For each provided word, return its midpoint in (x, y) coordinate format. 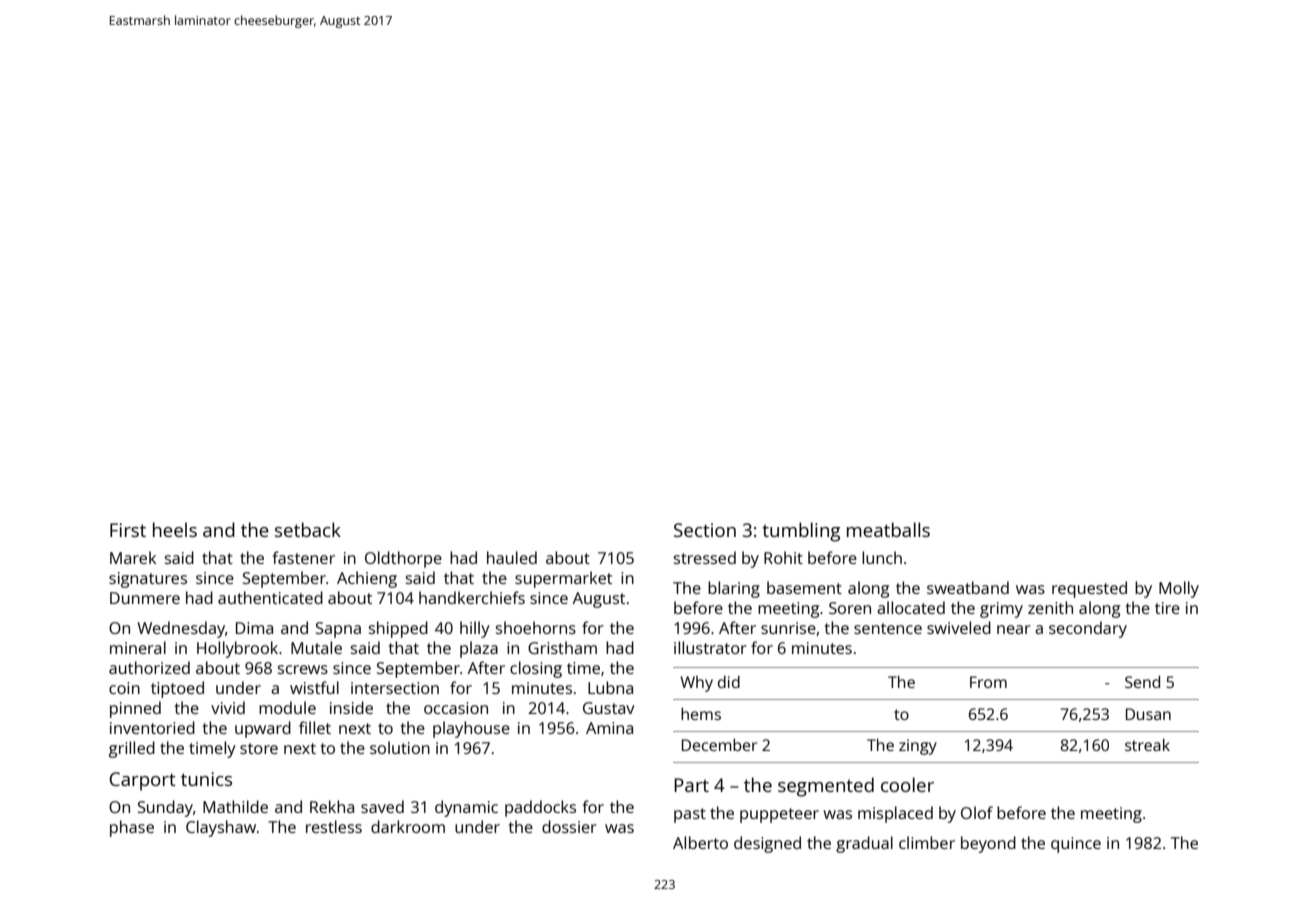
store (259, 748)
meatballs (888, 529)
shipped (398, 629)
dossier (569, 826)
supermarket (563, 579)
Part (691, 785)
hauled (512, 557)
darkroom (408, 826)
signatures (148, 580)
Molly (1179, 589)
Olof (977, 812)
